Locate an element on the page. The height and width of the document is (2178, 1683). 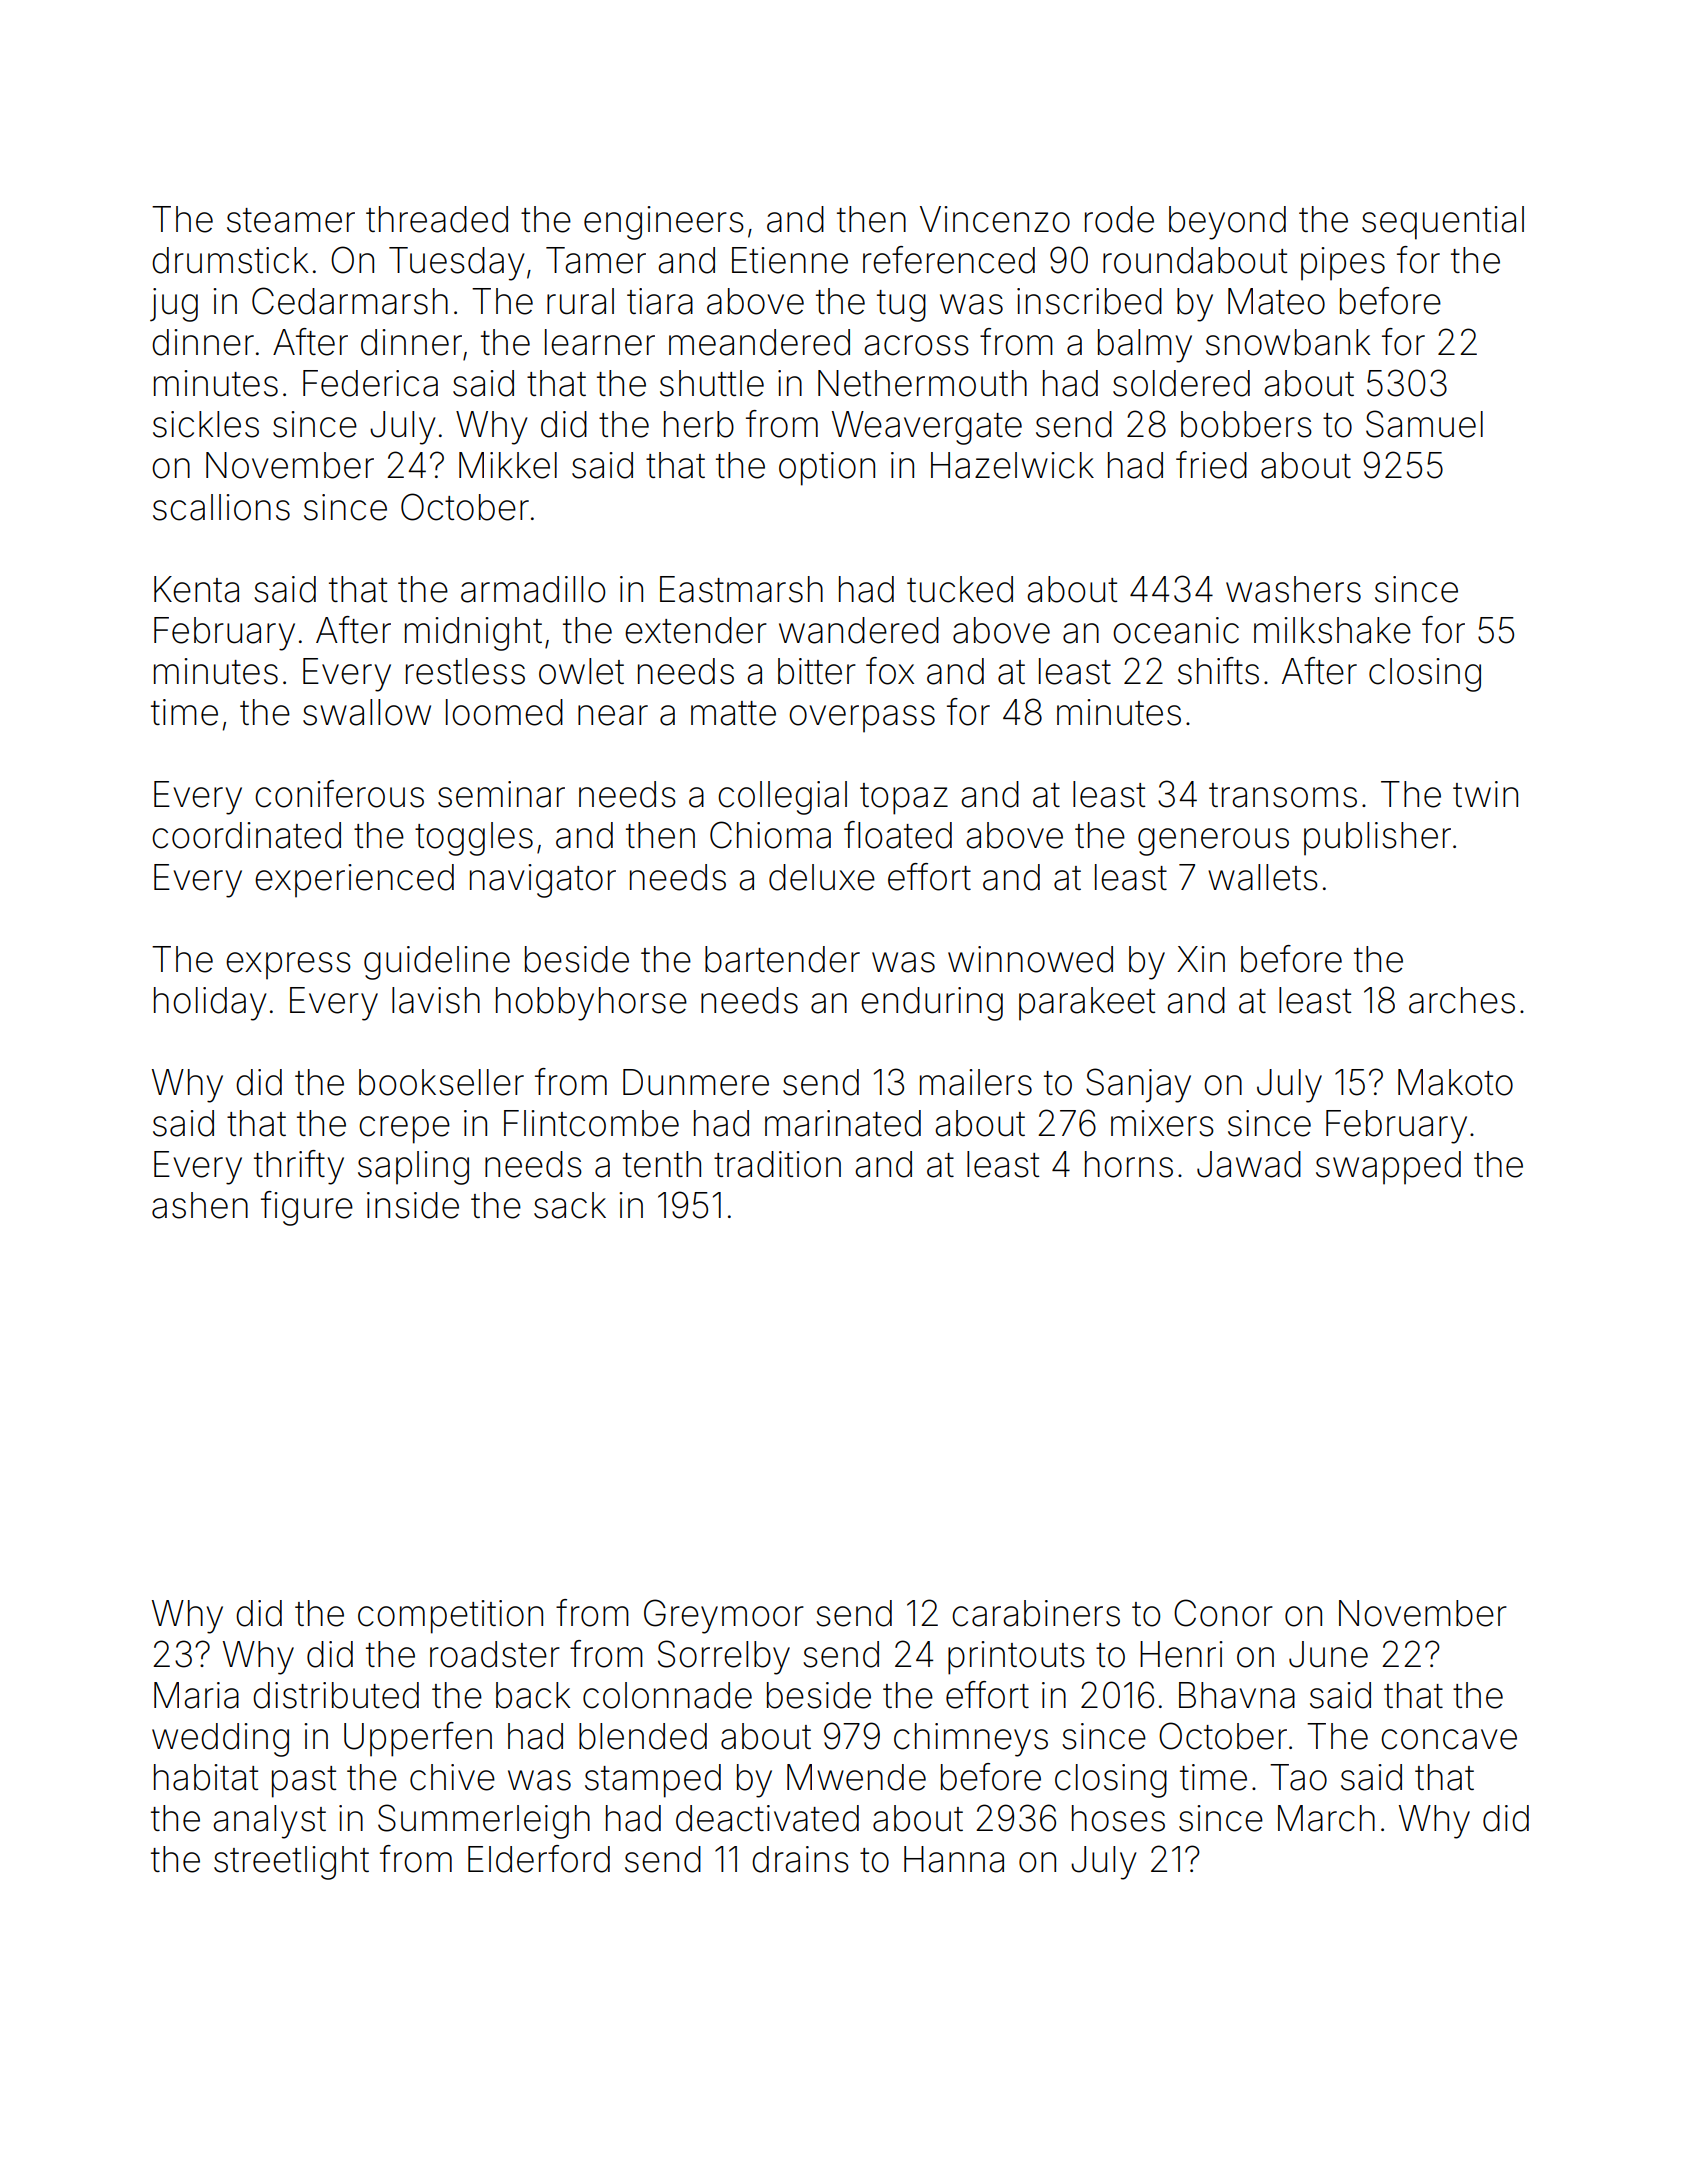
Federica is located at coordinates (370, 383).
